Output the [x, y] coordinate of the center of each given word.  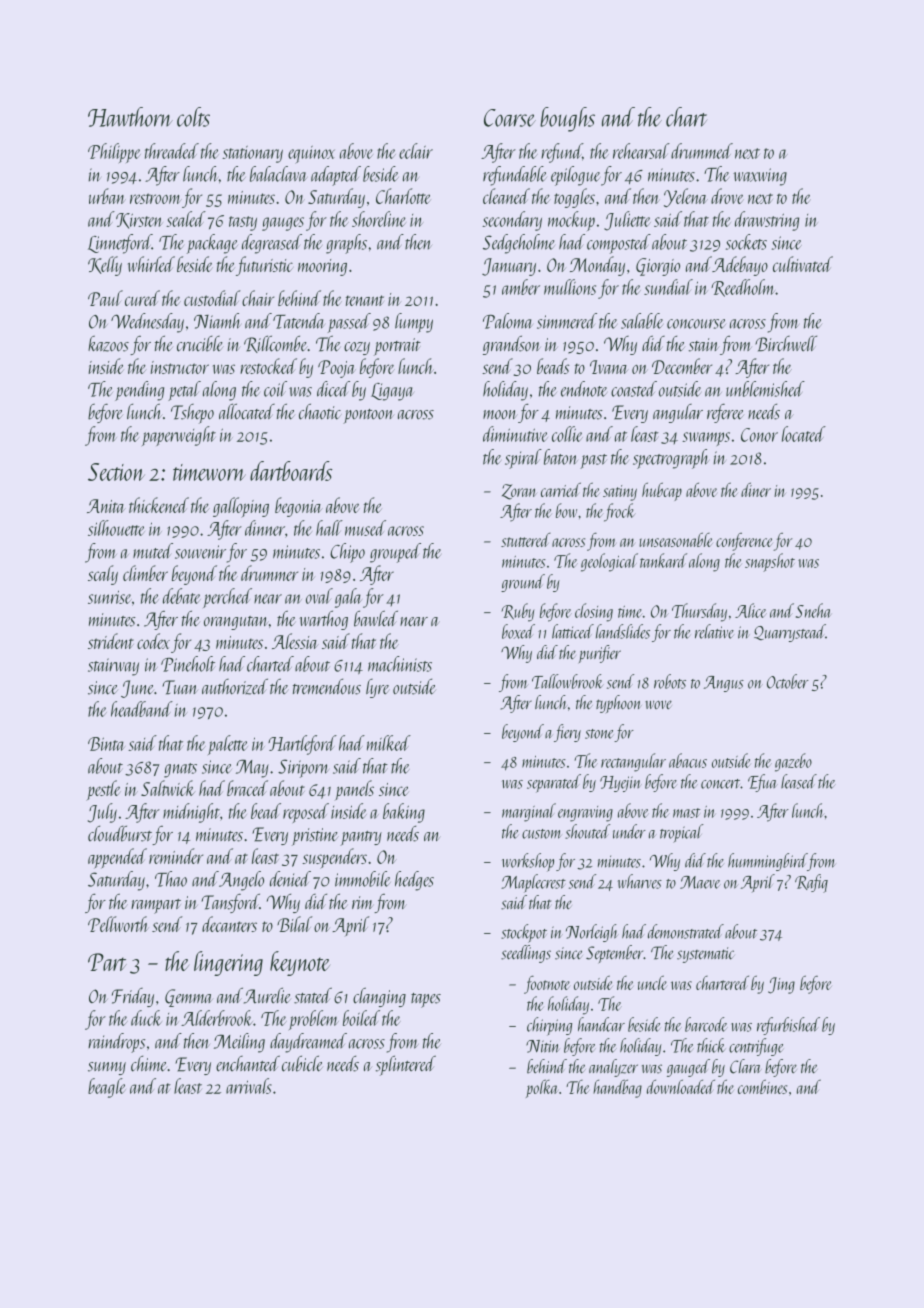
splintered [406, 1065]
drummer [269, 573]
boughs [567, 119]
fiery [567, 733]
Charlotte [403, 196]
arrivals [249, 1086]
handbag [617, 1088]
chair [258, 298]
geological [609, 562]
